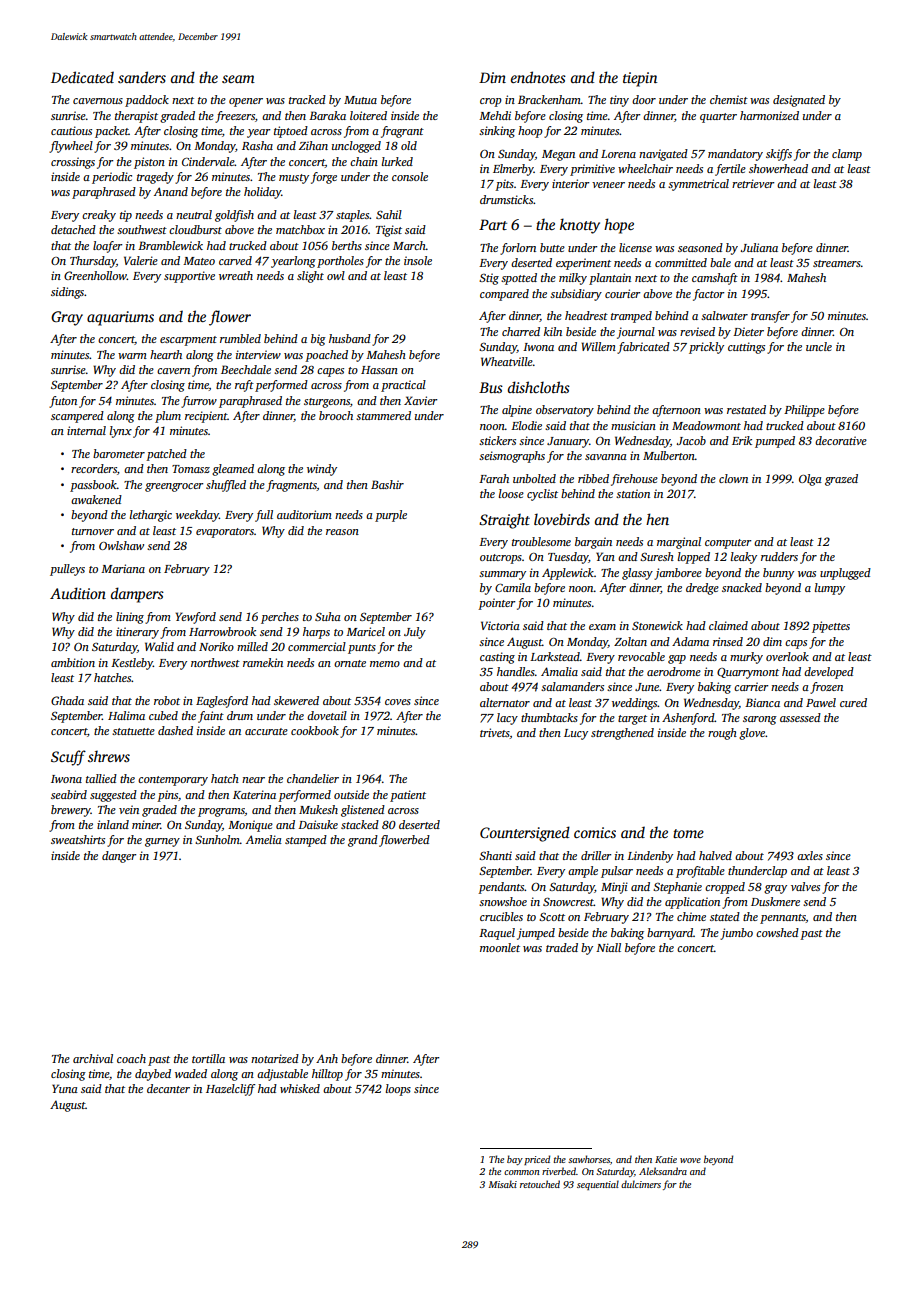  What do you see at coordinates (153, 1075) in the screenshot?
I see `daybed` at bounding box center [153, 1075].
